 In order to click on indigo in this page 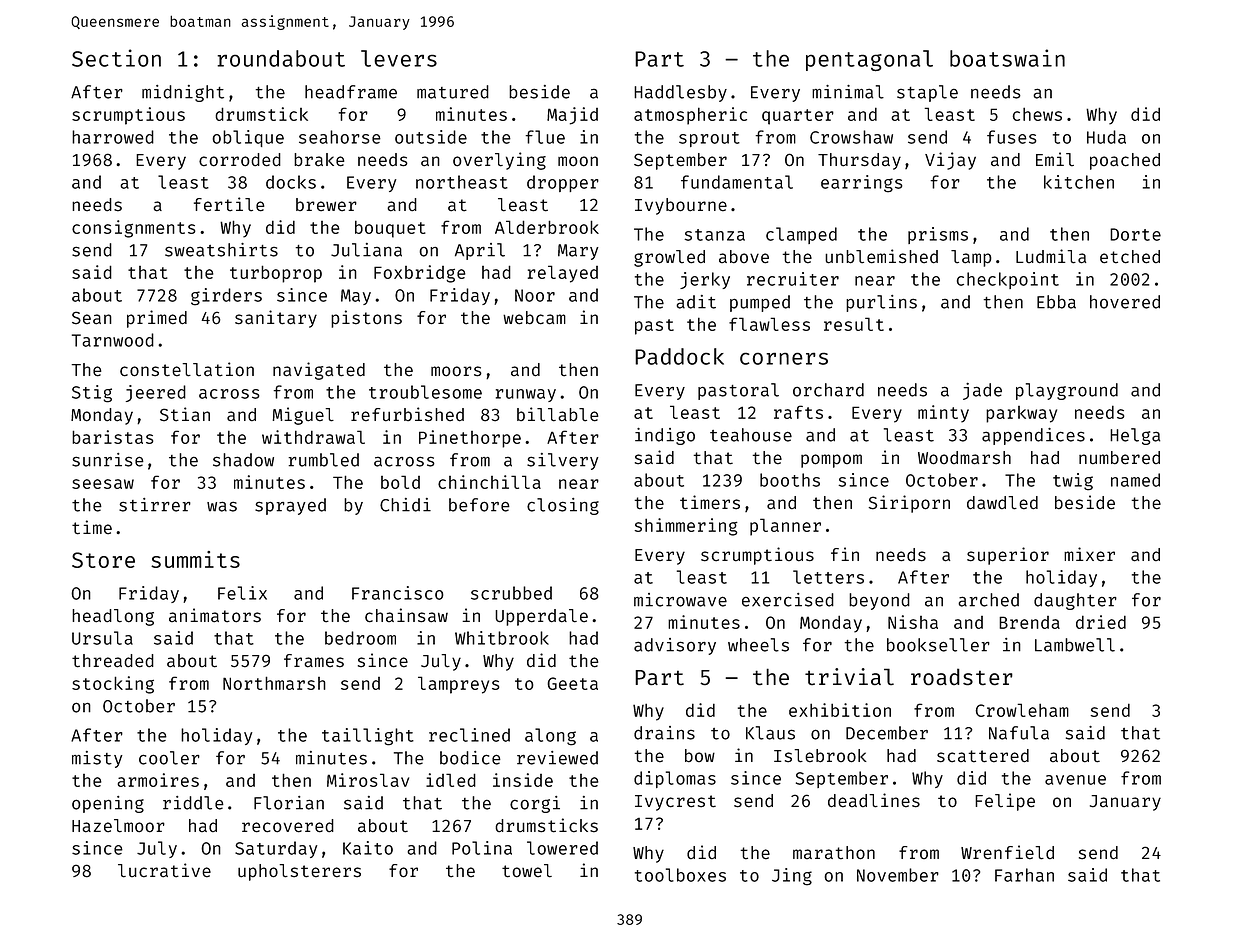, I will do `click(665, 436)`.
